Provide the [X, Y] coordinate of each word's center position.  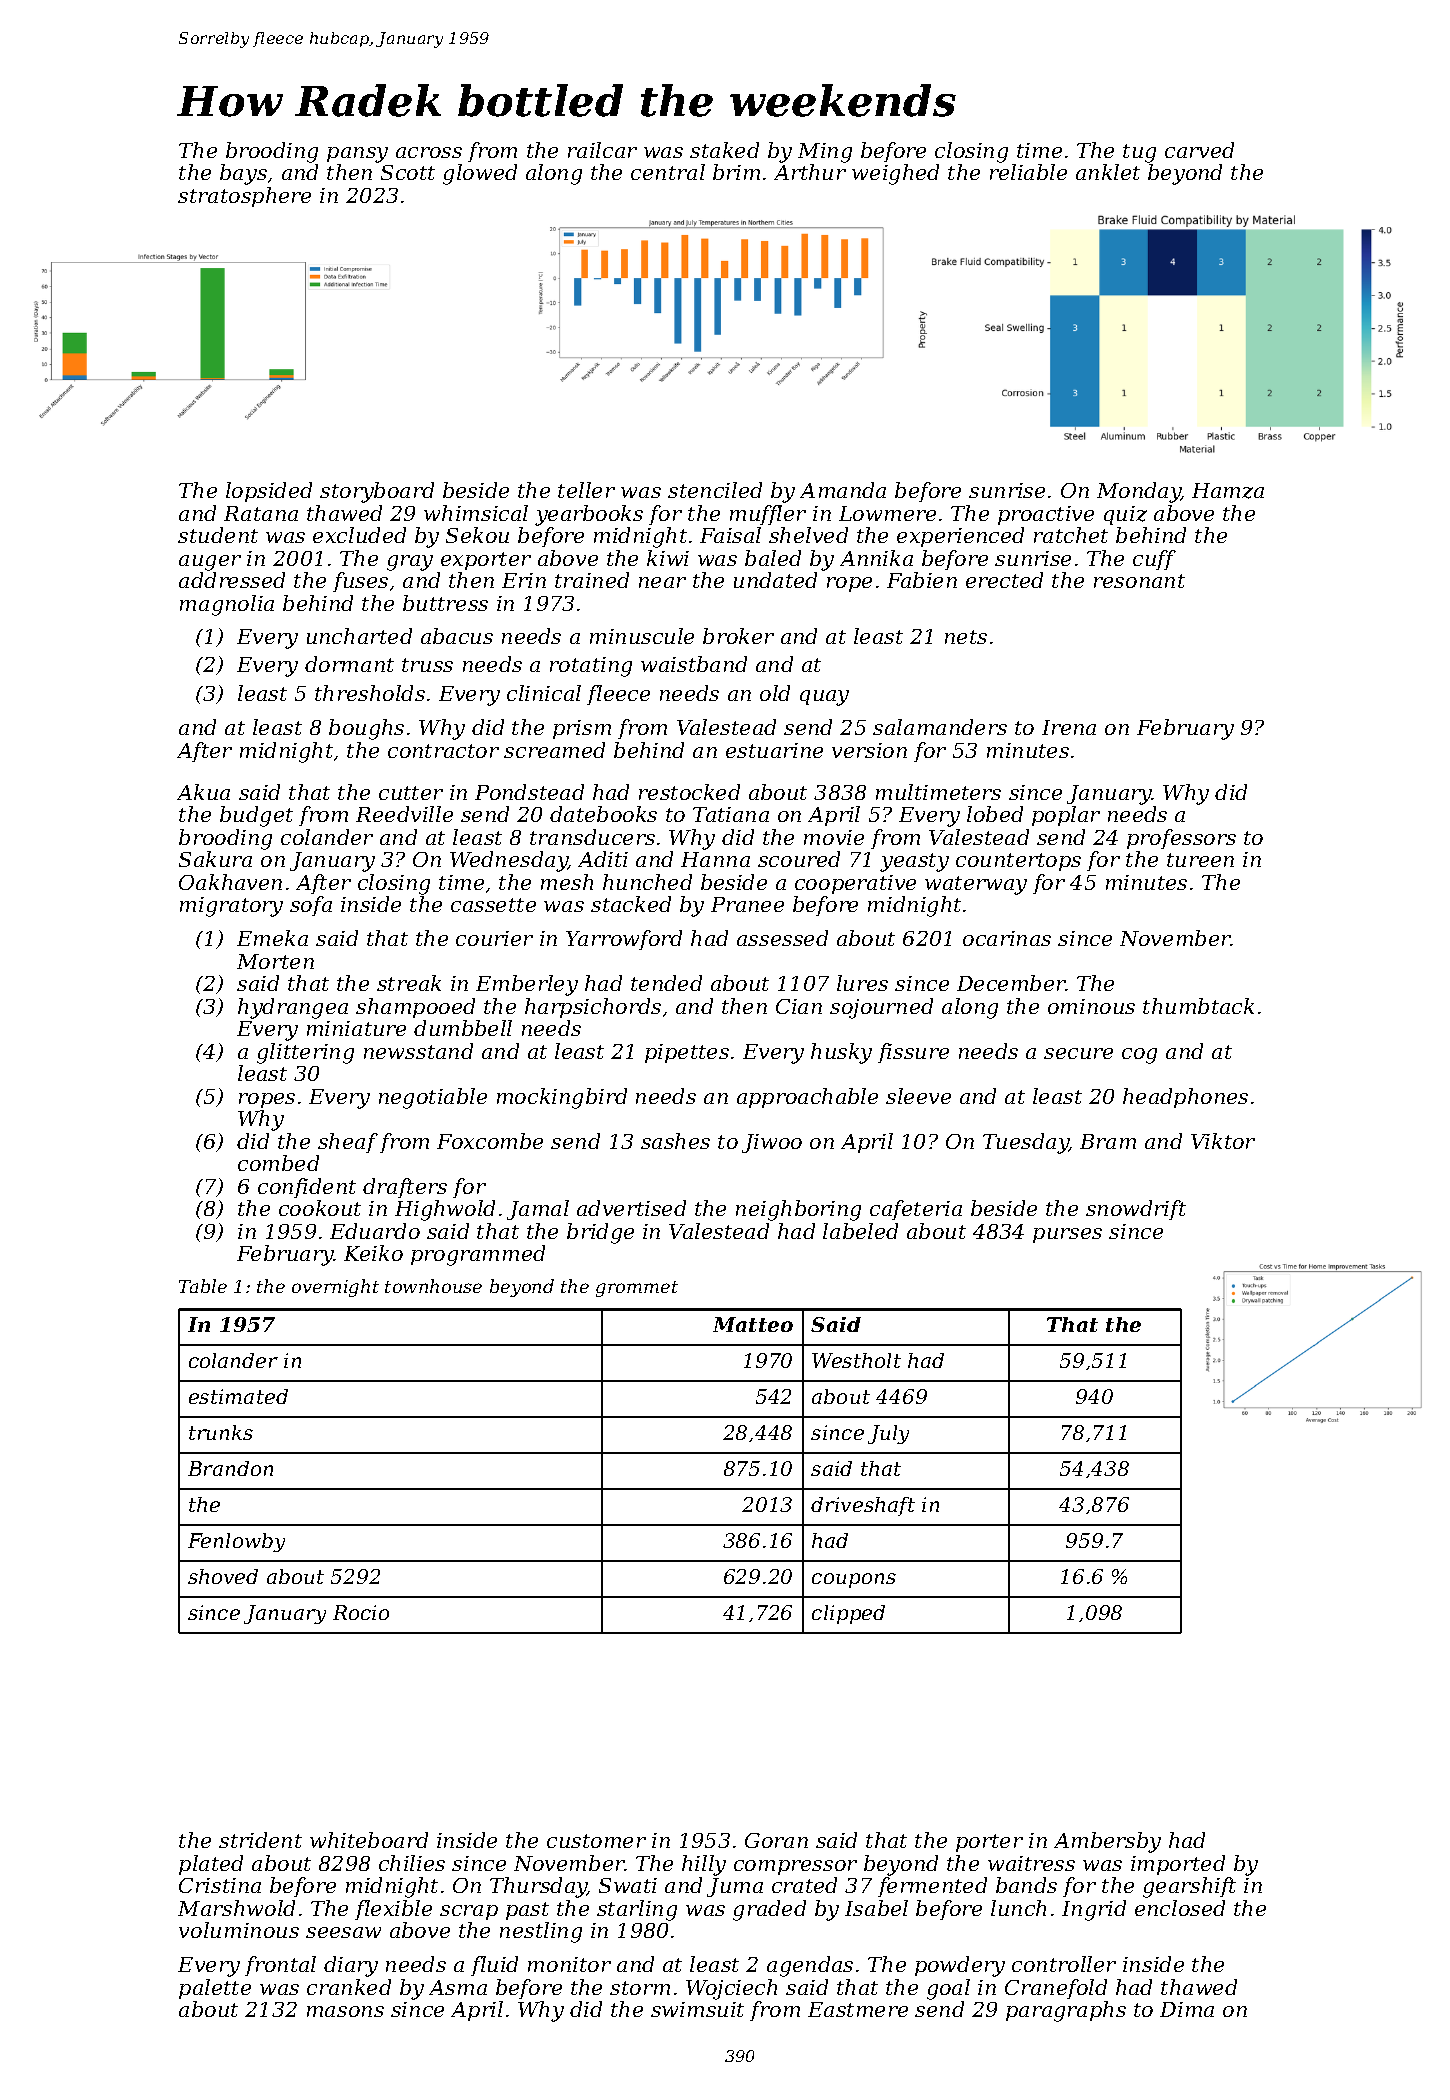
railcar [602, 150]
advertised [631, 1208]
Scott [408, 172]
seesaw [343, 1932]
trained [592, 580]
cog [1139, 1056]
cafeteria [916, 1210]
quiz [1125, 515]
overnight [335, 1288]
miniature [356, 1028]
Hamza [1228, 491]
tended [666, 983]
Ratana [261, 513]
